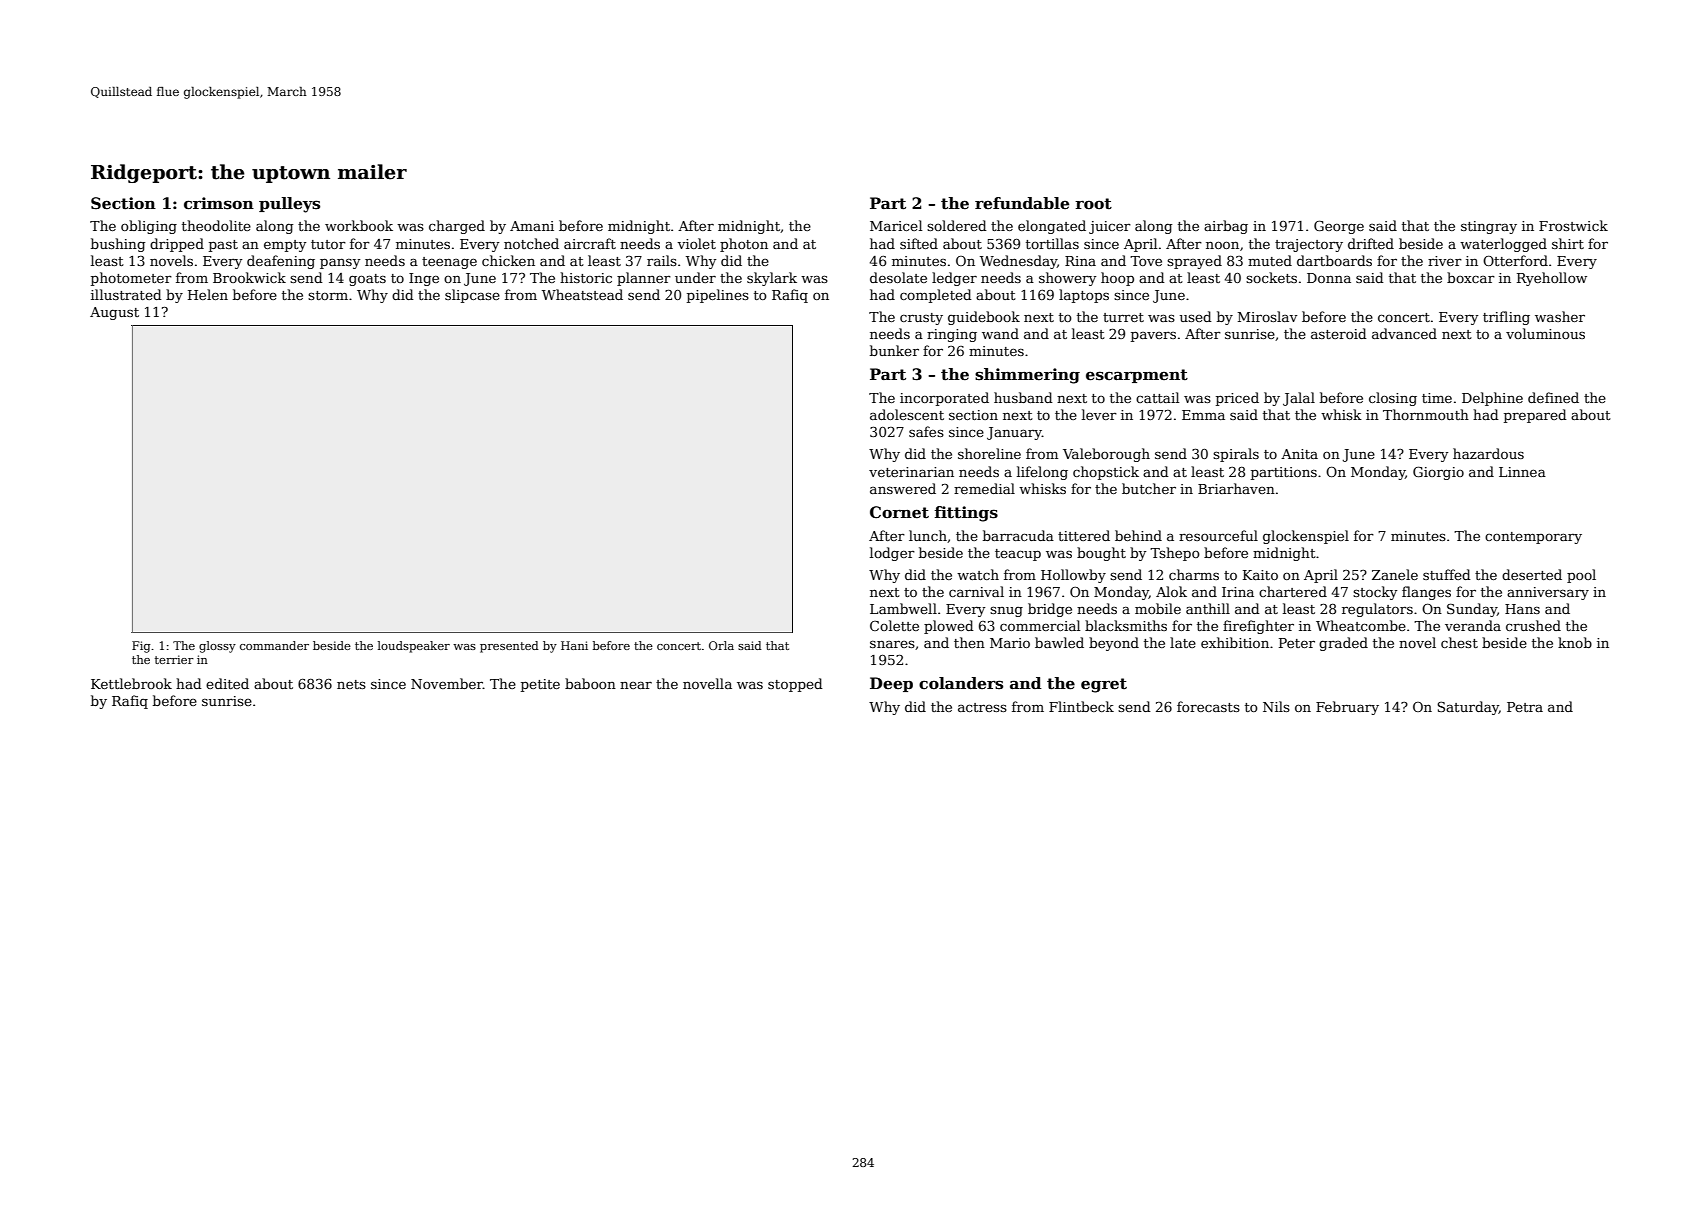  What do you see at coordinates (899, 512) in the screenshot?
I see `Cornet` at bounding box center [899, 512].
